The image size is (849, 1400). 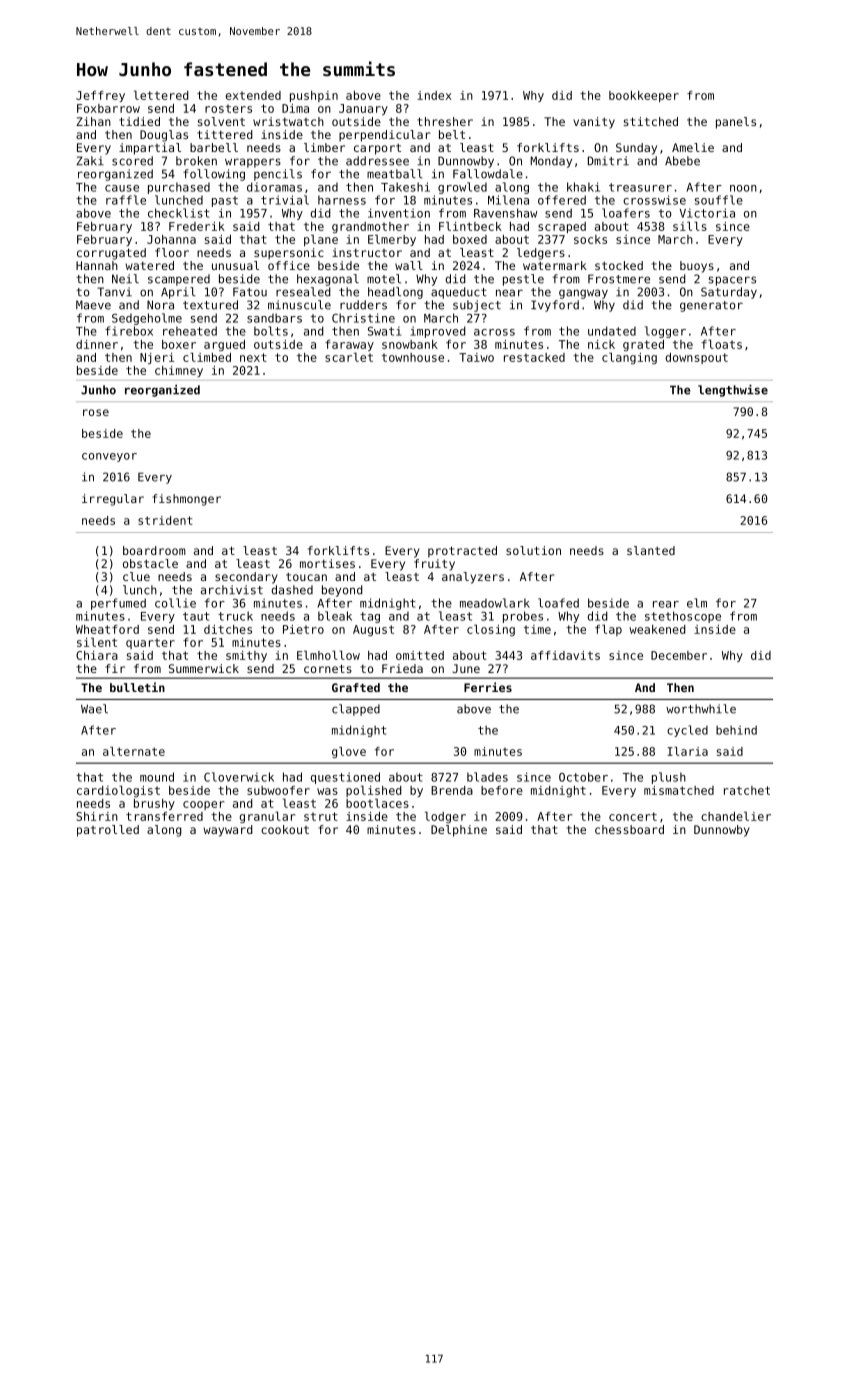 What do you see at coordinates (253, 357) in the page?
I see `next` at bounding box center [253, 357].
